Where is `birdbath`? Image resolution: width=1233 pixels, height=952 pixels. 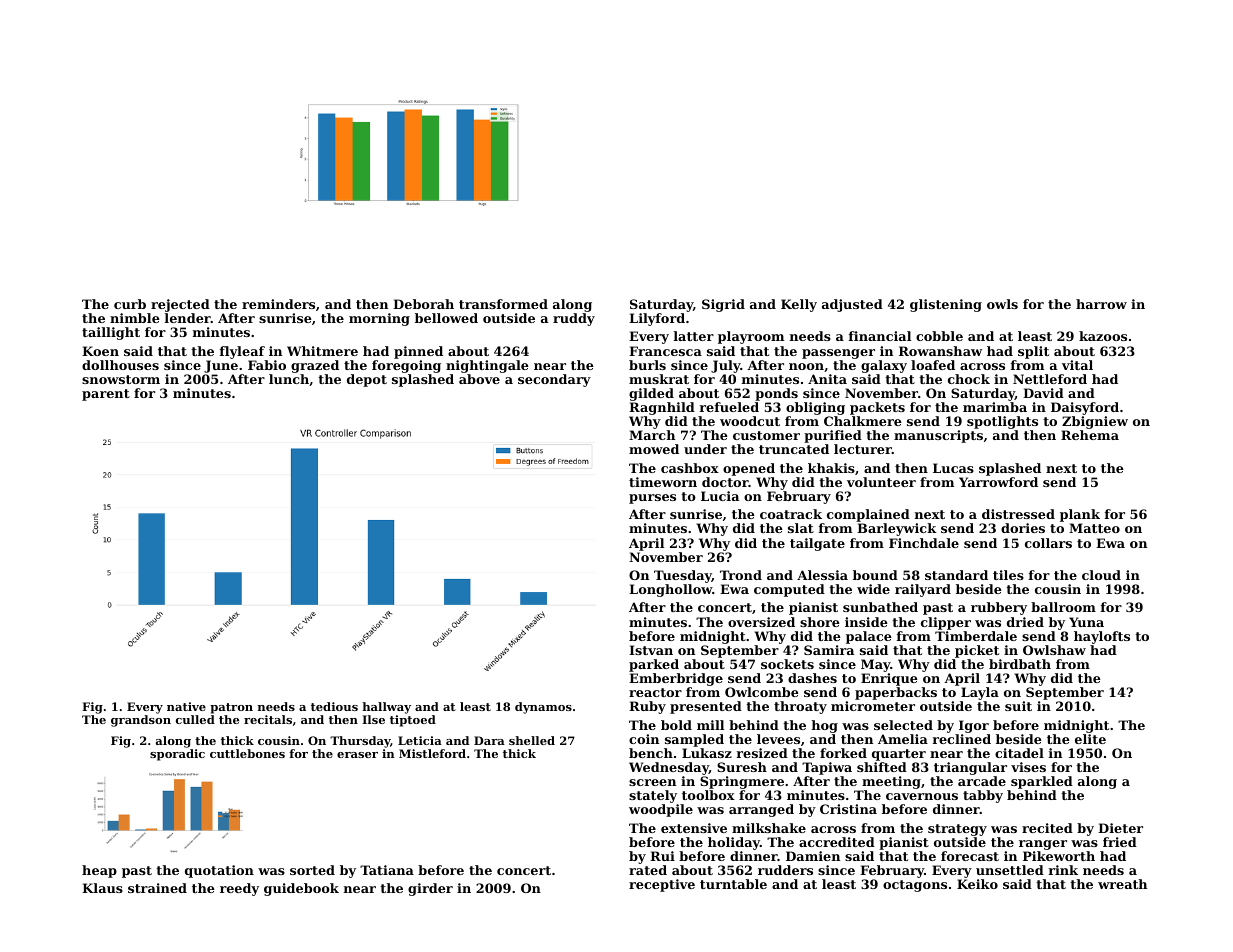
birdbath is located at coordinates (1020, 664).
